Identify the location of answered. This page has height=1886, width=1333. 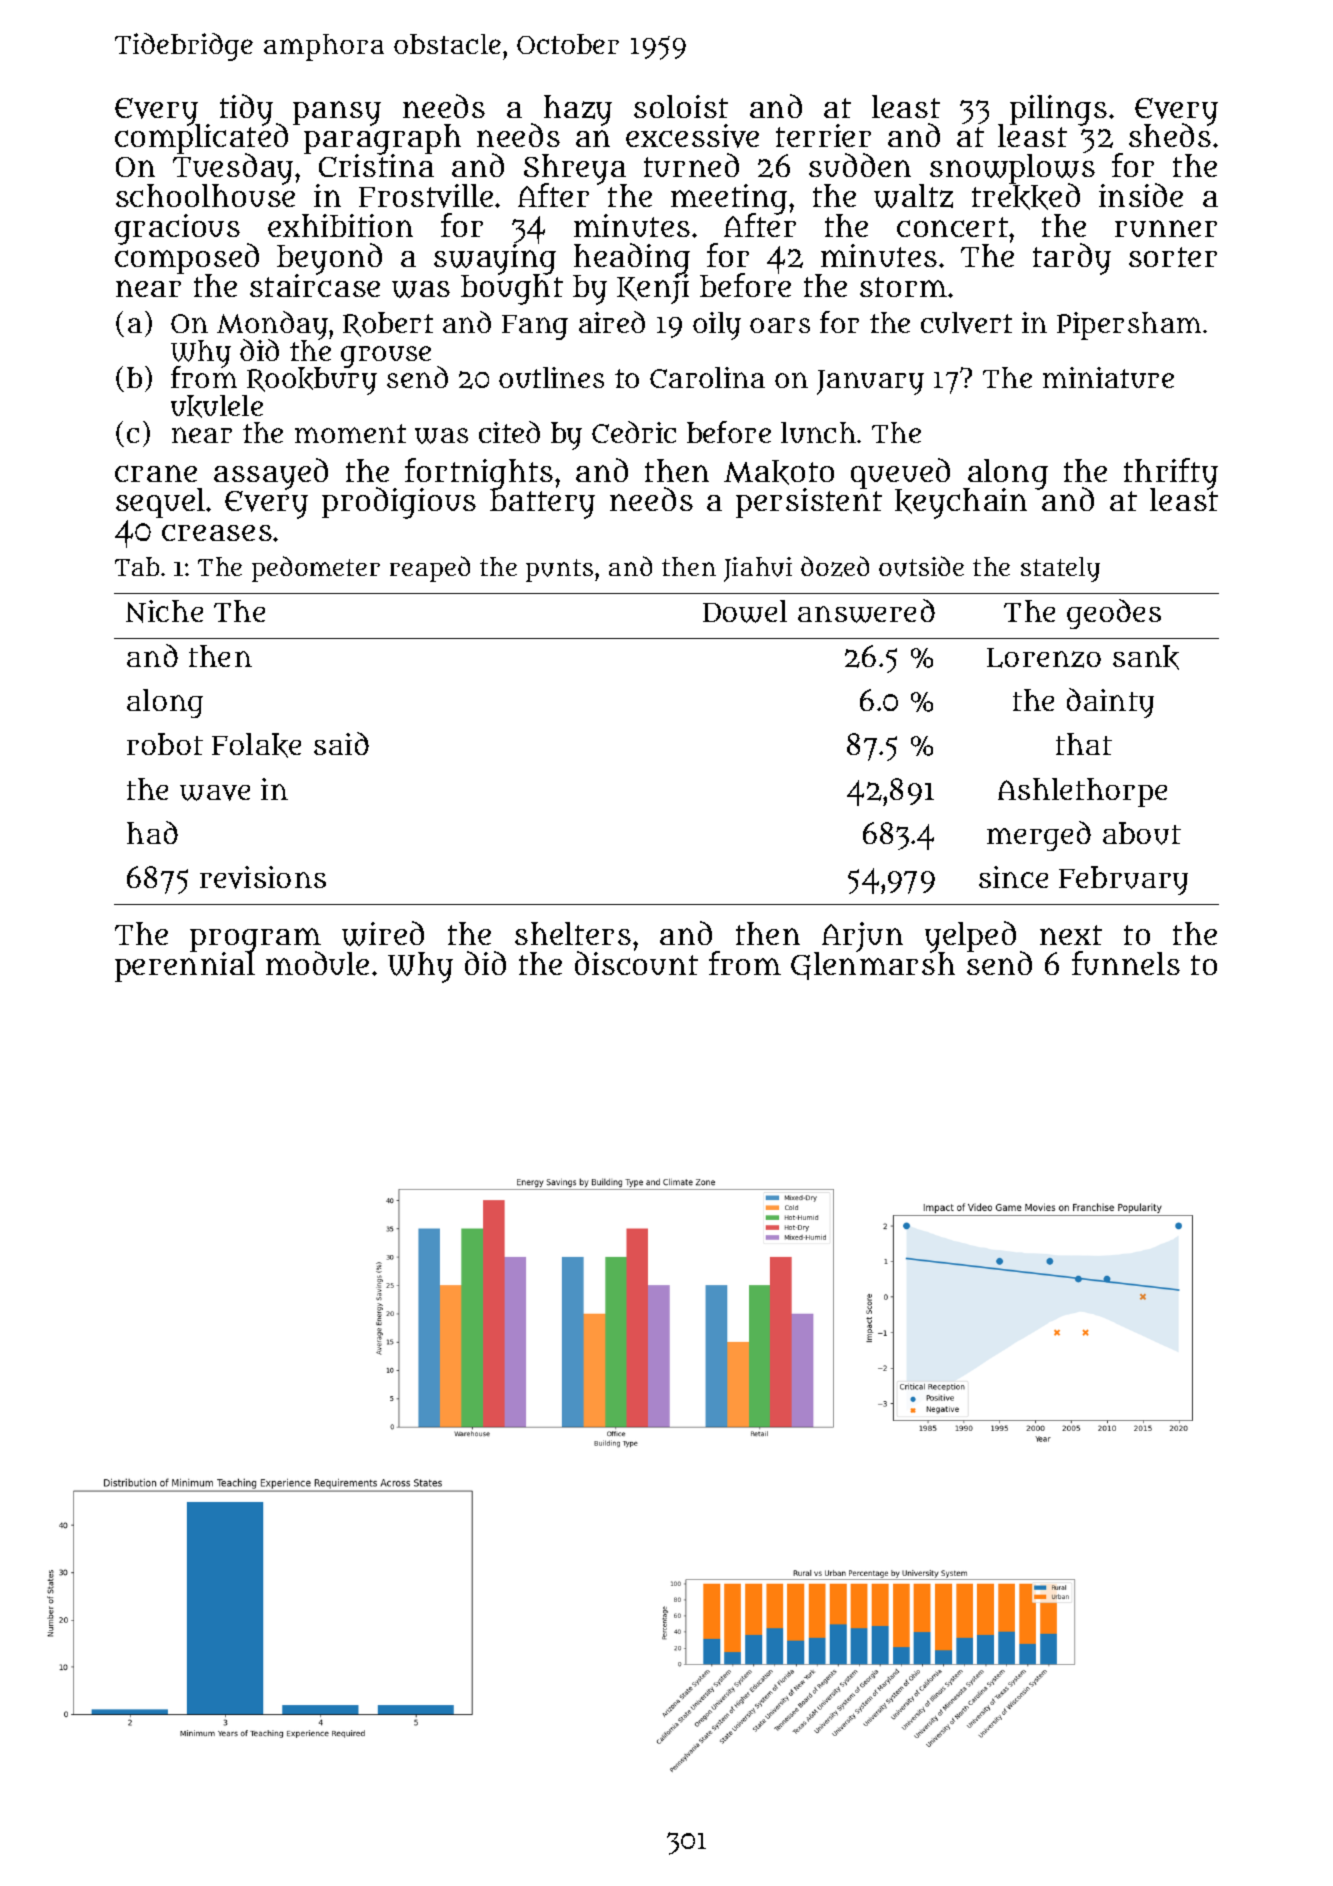
(866, 611).
